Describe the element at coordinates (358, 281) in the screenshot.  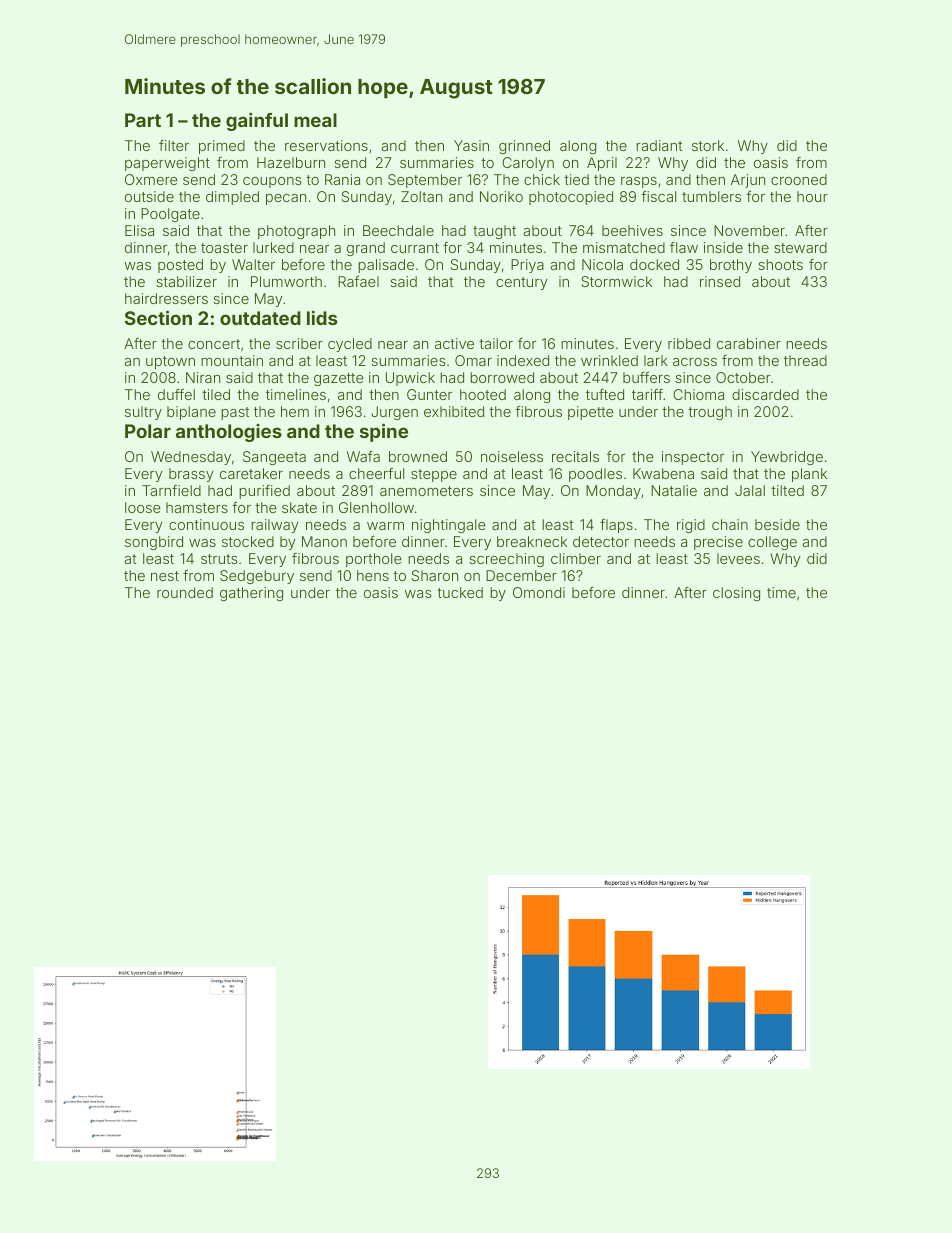
I see `Rafael` at that location.
